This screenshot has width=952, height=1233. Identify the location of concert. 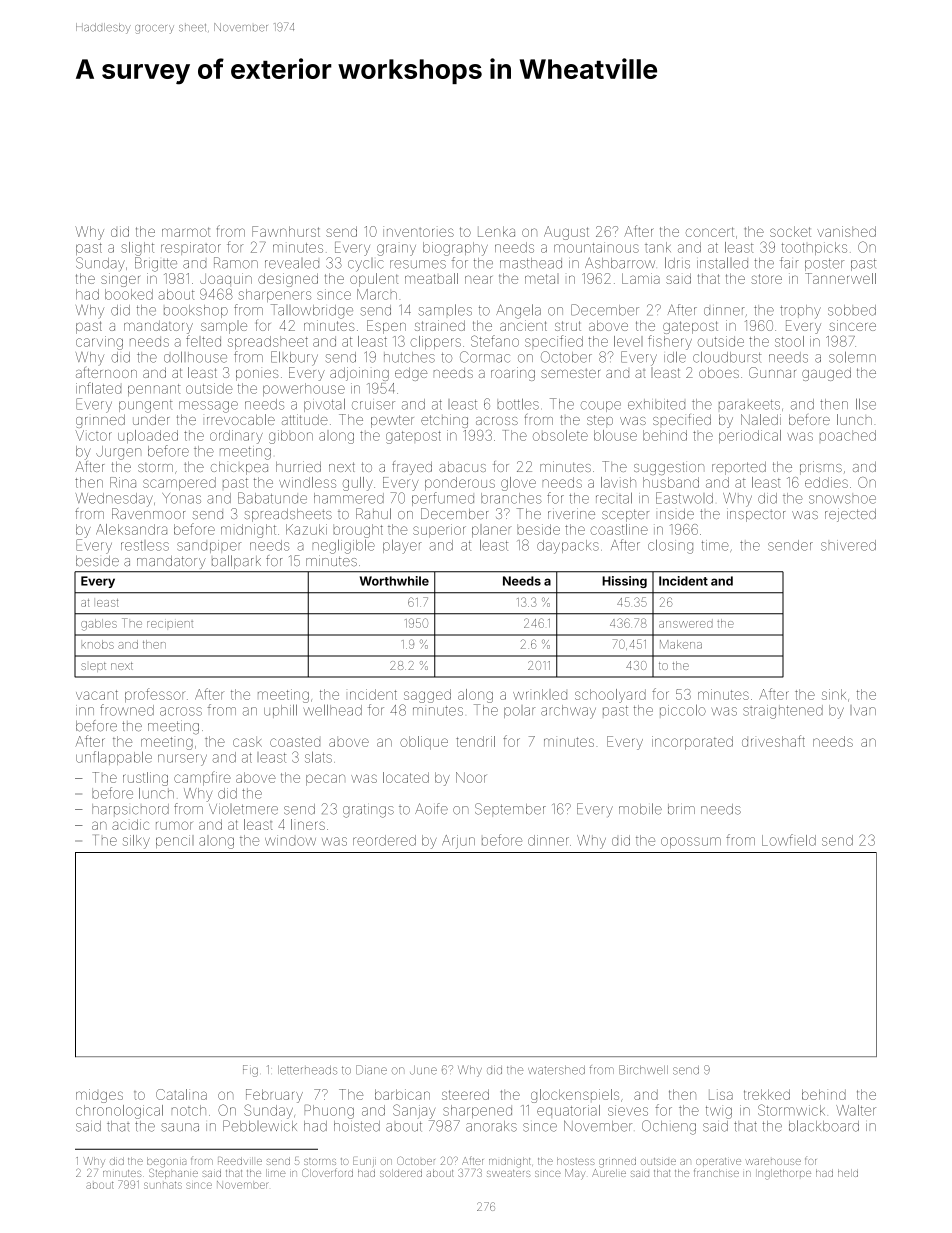
(710, 232).
